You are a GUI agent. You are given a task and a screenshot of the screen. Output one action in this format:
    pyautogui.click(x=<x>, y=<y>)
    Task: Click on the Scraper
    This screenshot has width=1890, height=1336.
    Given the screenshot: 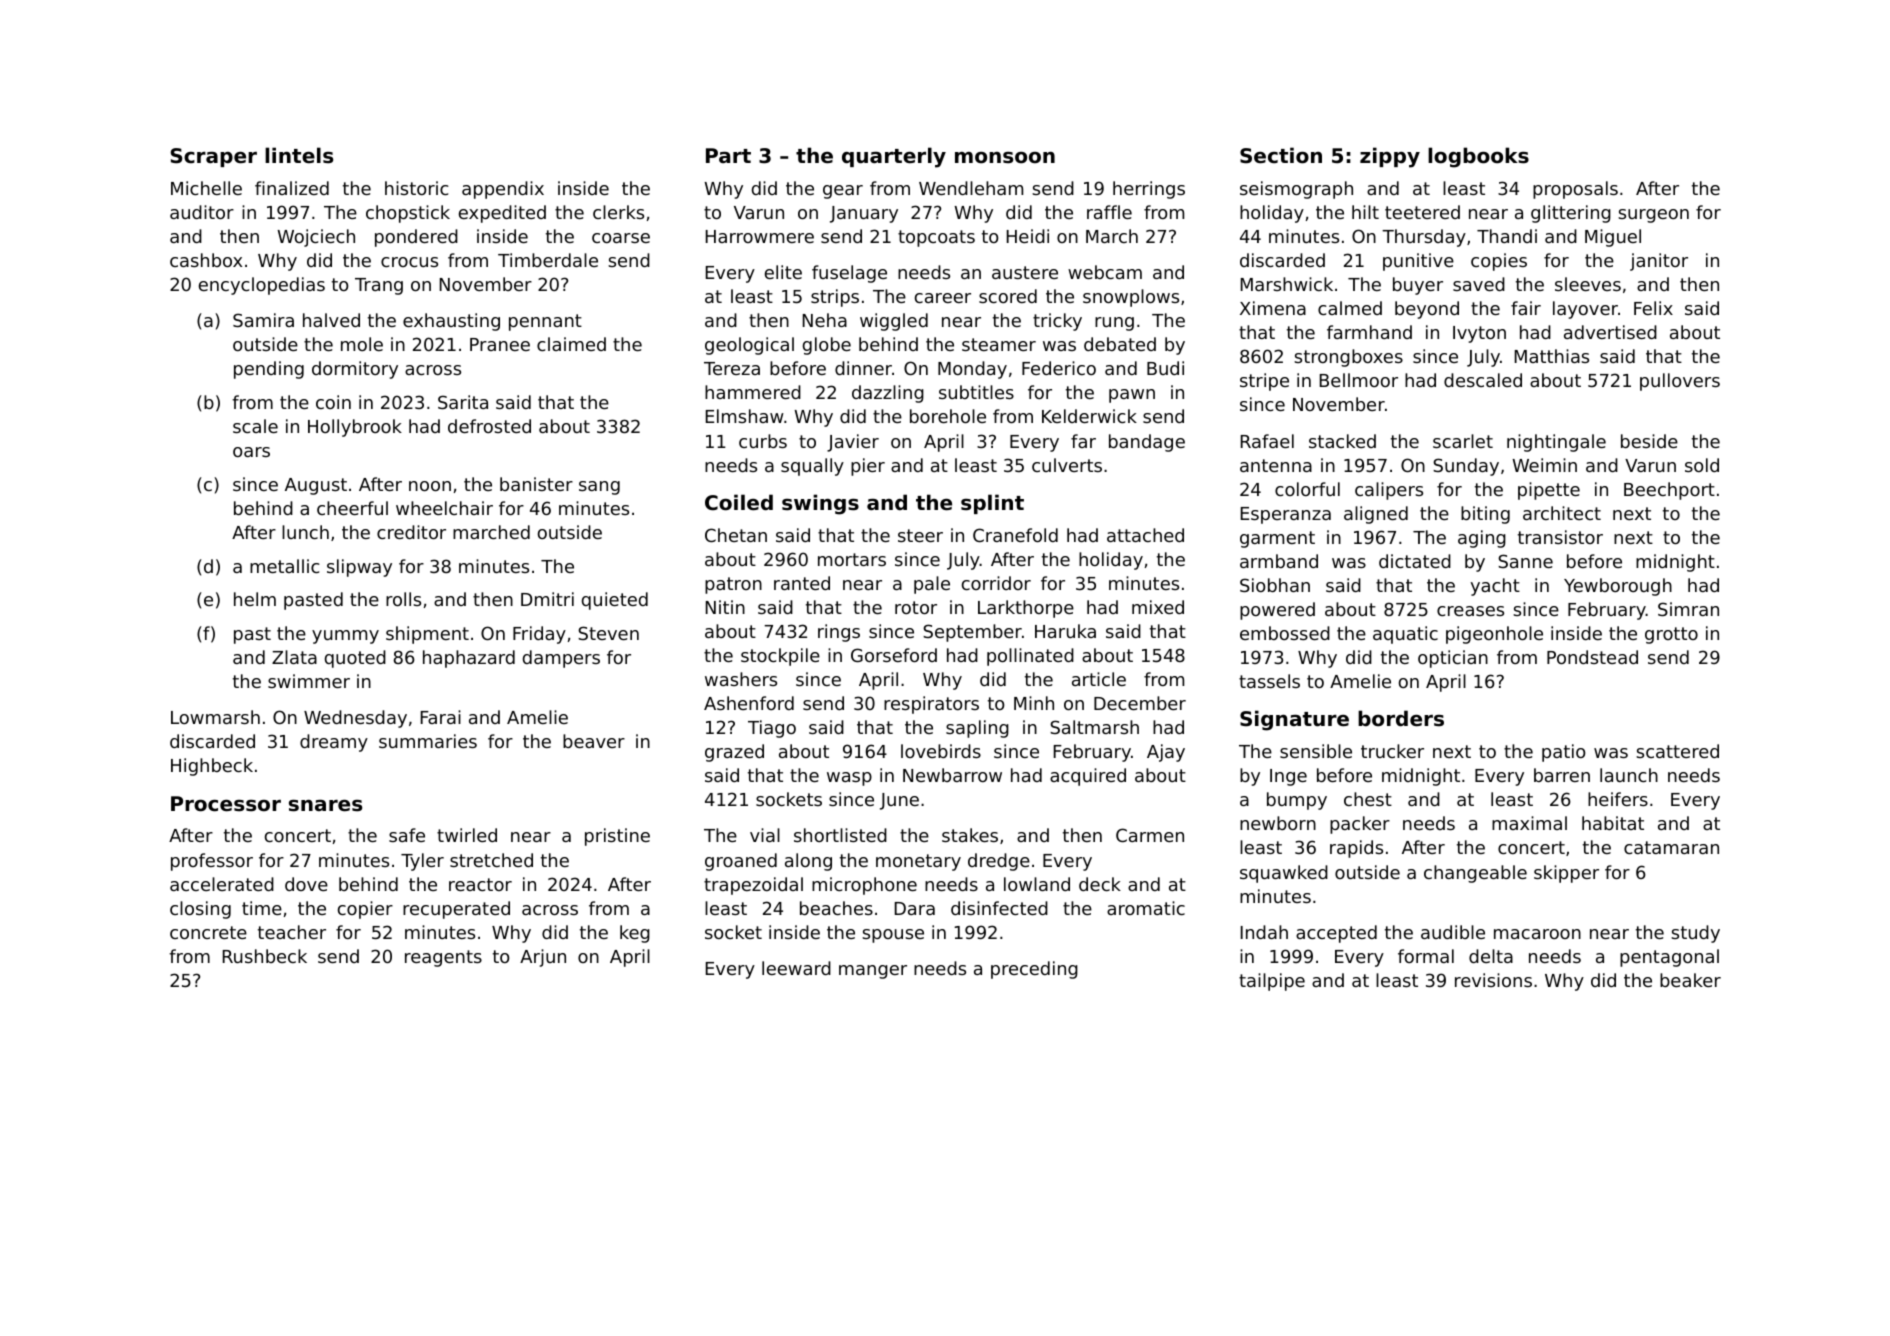 What is the action you would take?
    pyautogui.click(x=213, y=157)
